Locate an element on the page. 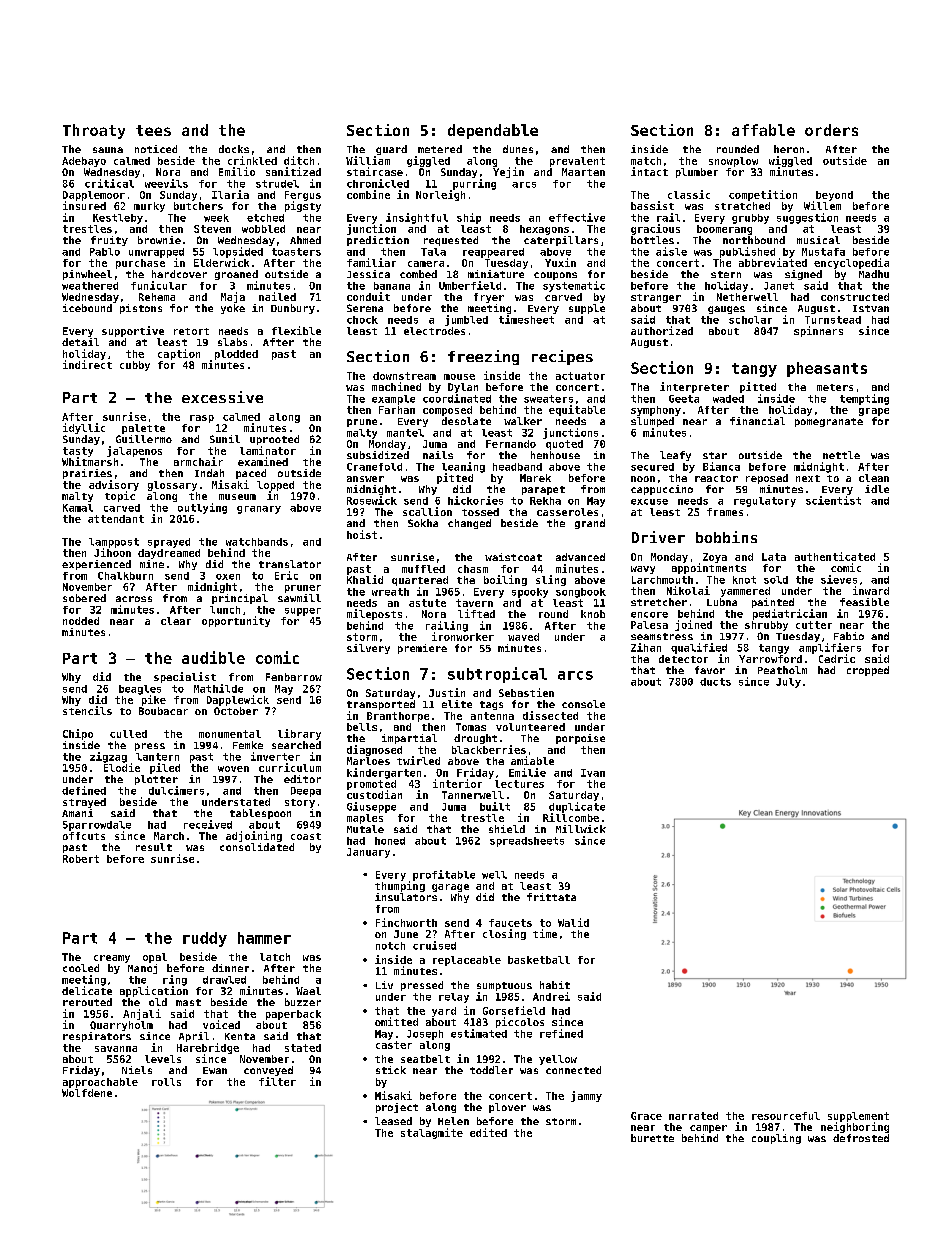 This image has width=952, height=1233. application is located at coordinates (154, 991).
